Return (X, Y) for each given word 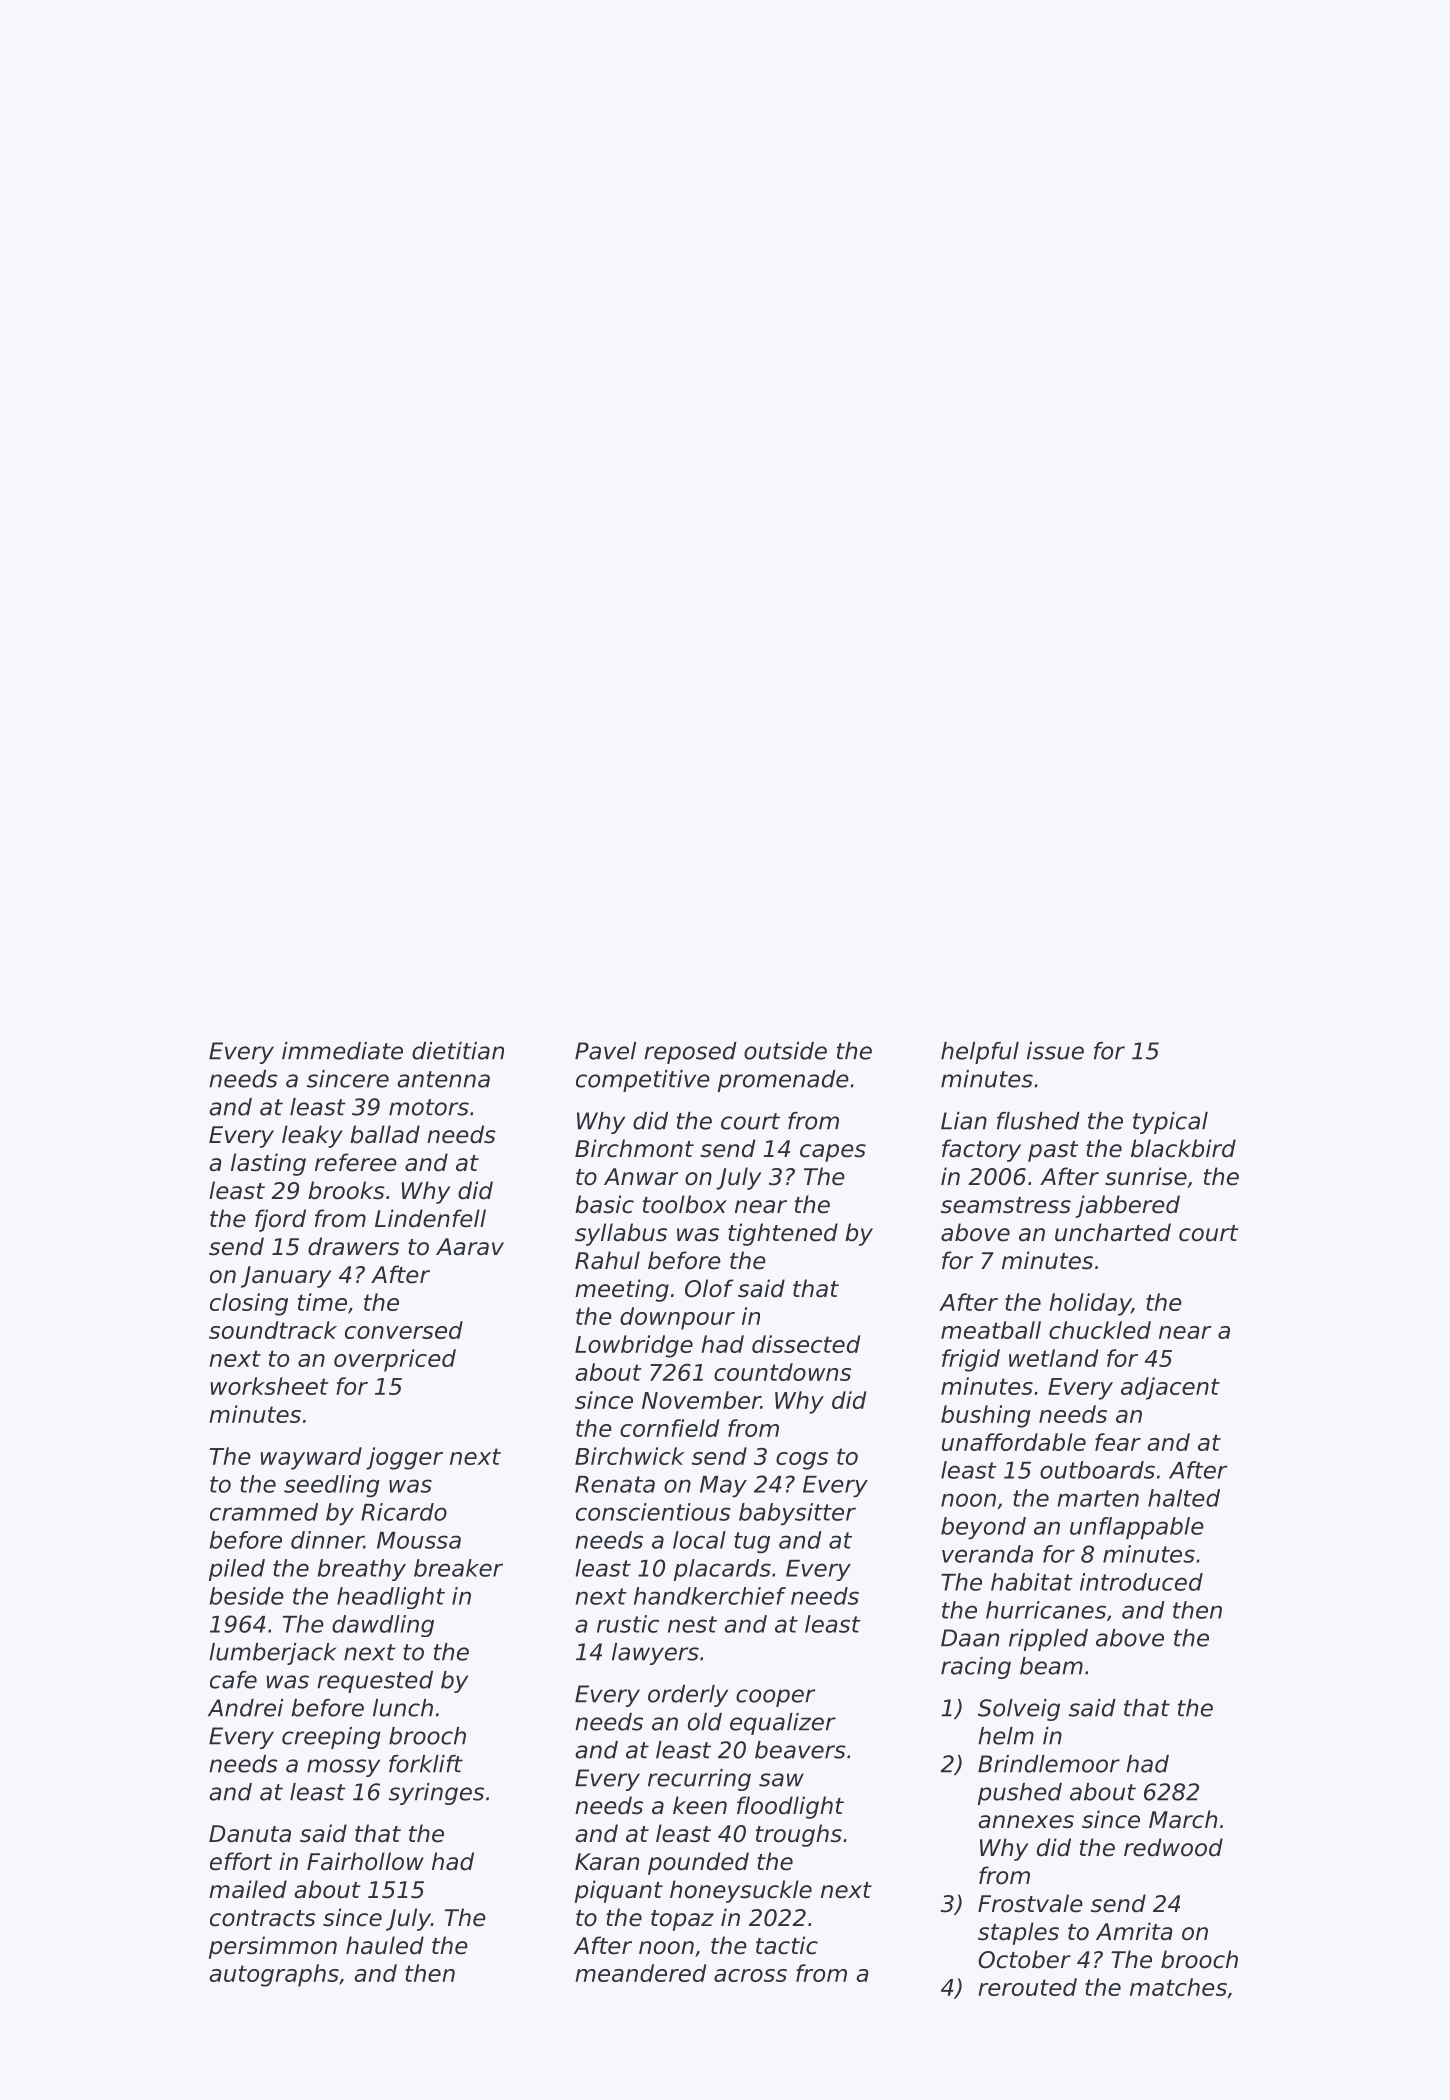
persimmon (273, 1947)
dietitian (458, 1051)
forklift (426, 1764)
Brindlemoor (1049, 1764)
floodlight (790, 1807)
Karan (607, 1862)
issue (1055, 1051)
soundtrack (273, 1330)
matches (1178, 1987)
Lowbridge (634, 1346)
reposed (690, 1053)
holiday (1090, 1304)
